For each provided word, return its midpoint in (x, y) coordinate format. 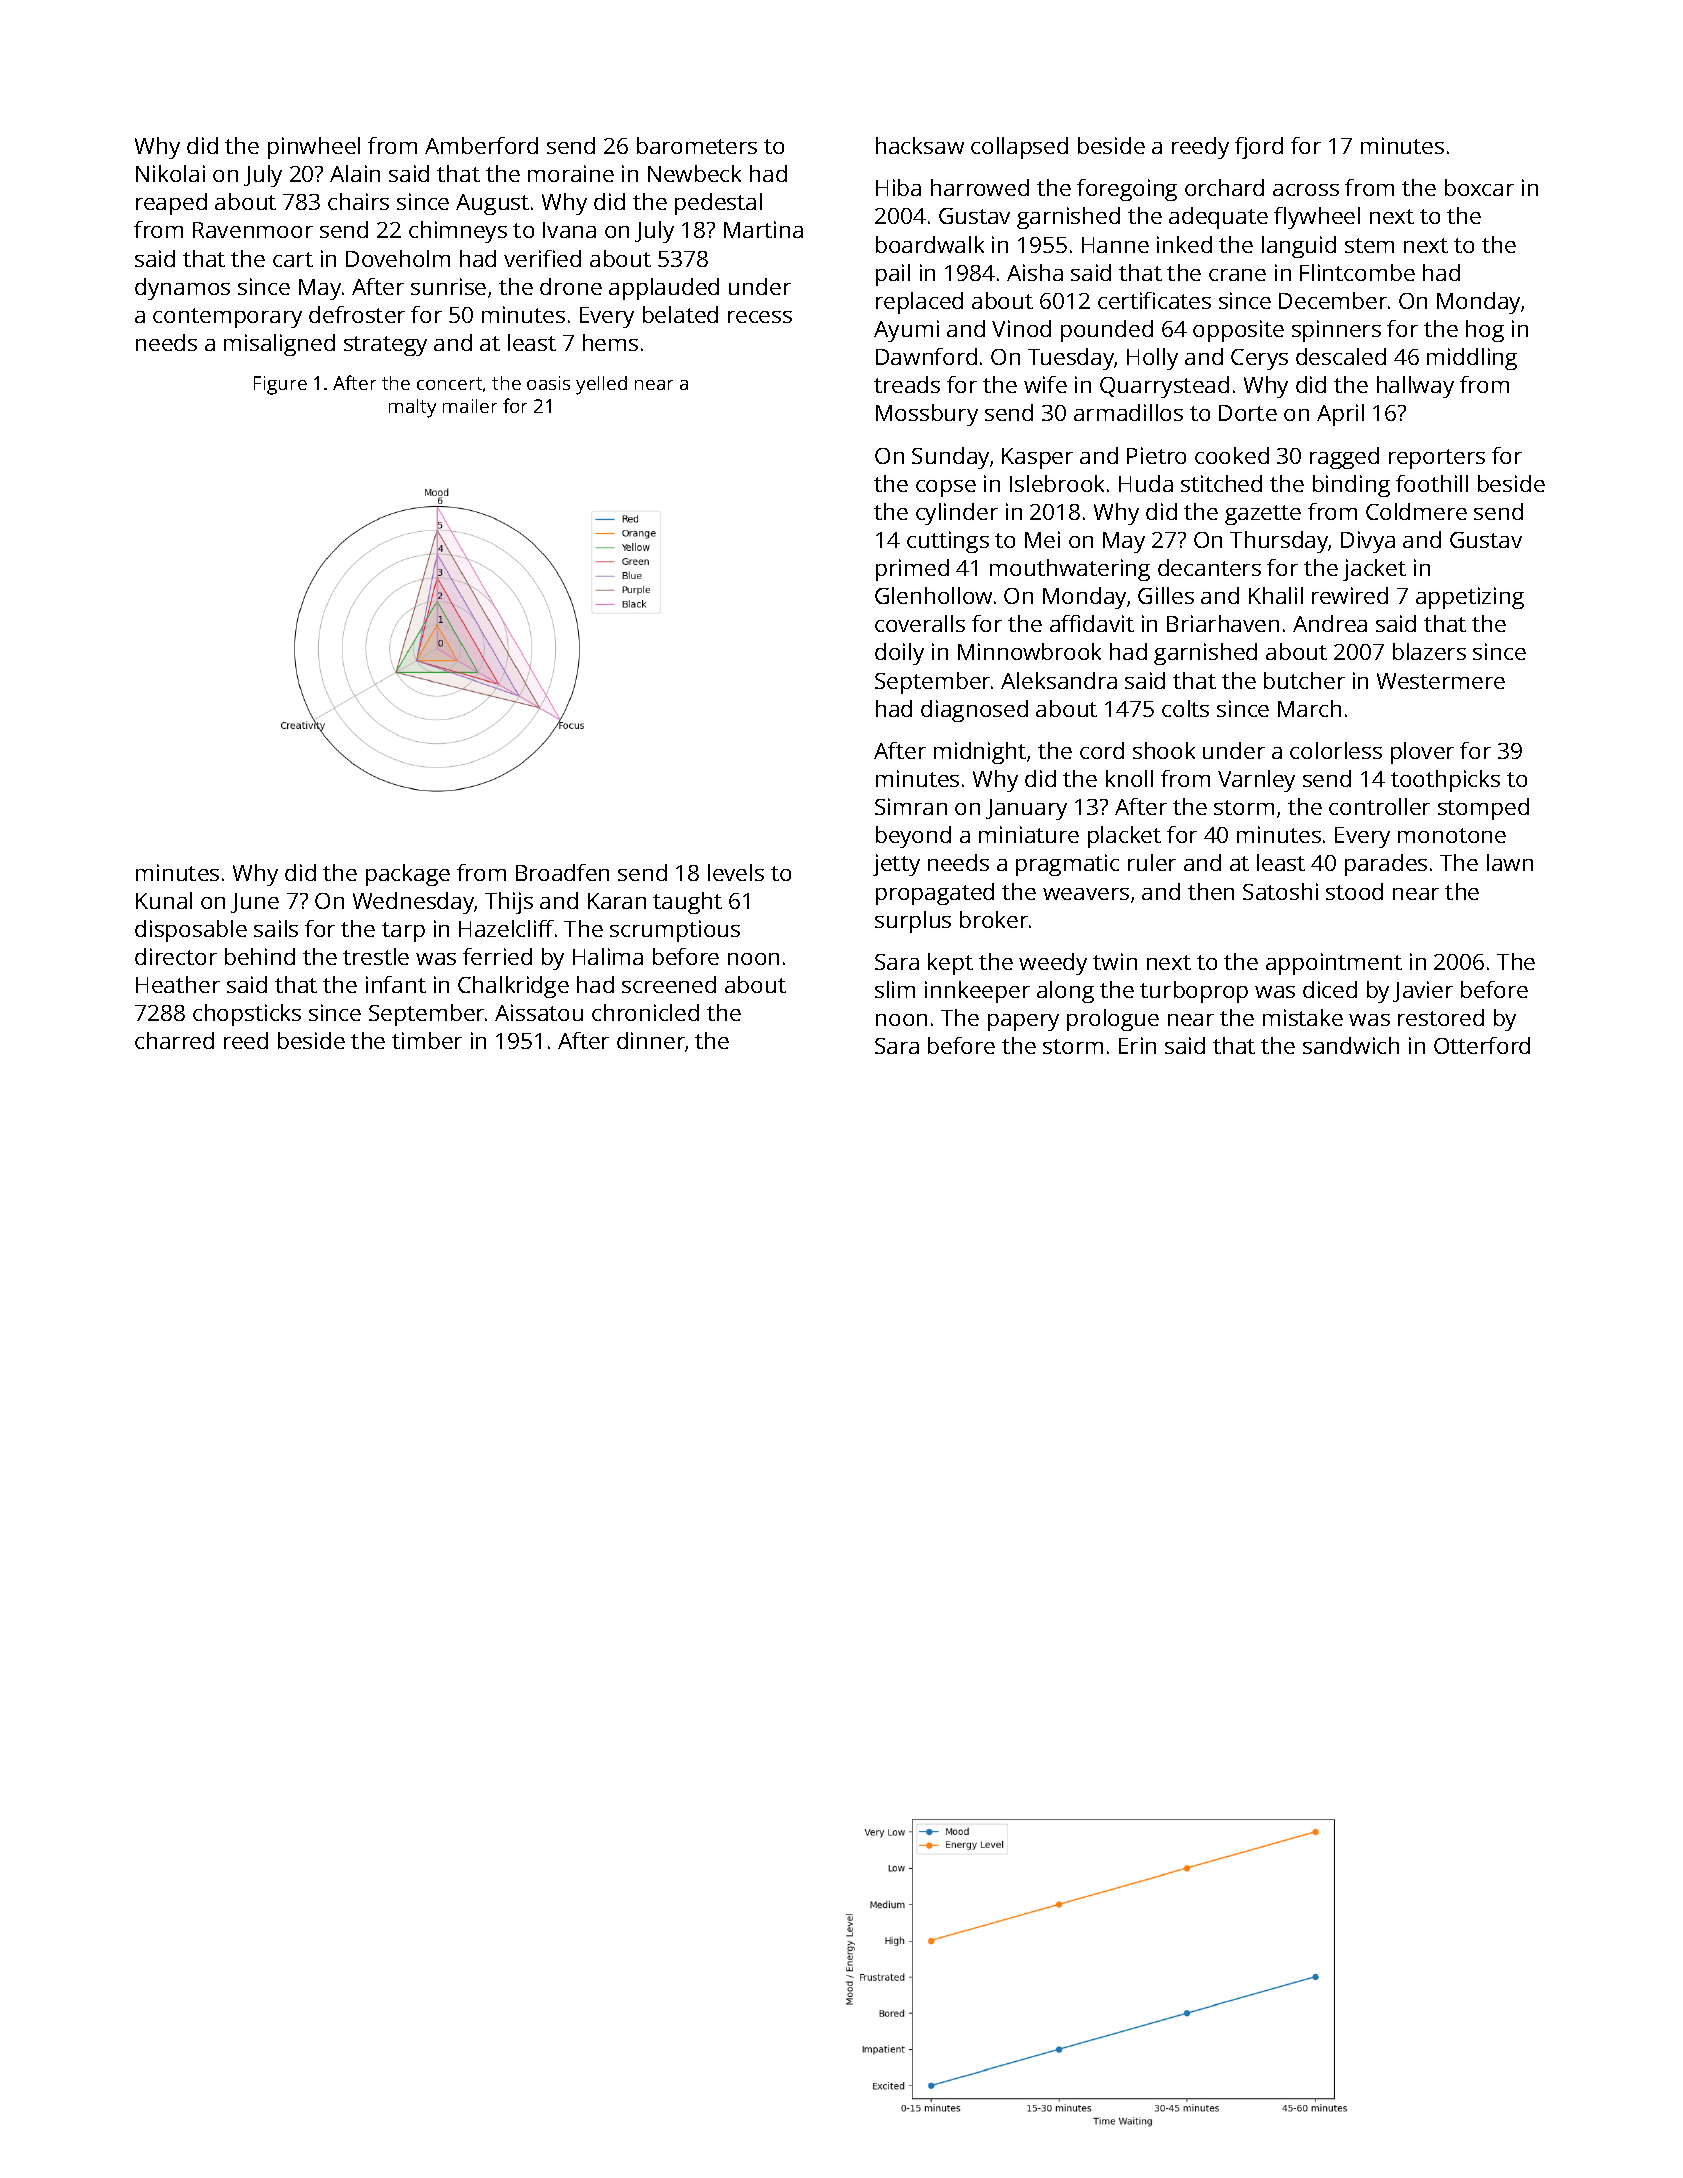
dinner (651, 1040)
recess (760, 317)
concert (449, 383)
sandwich (1351, 1045)
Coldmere (1416, 511)
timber (427, 1040)
